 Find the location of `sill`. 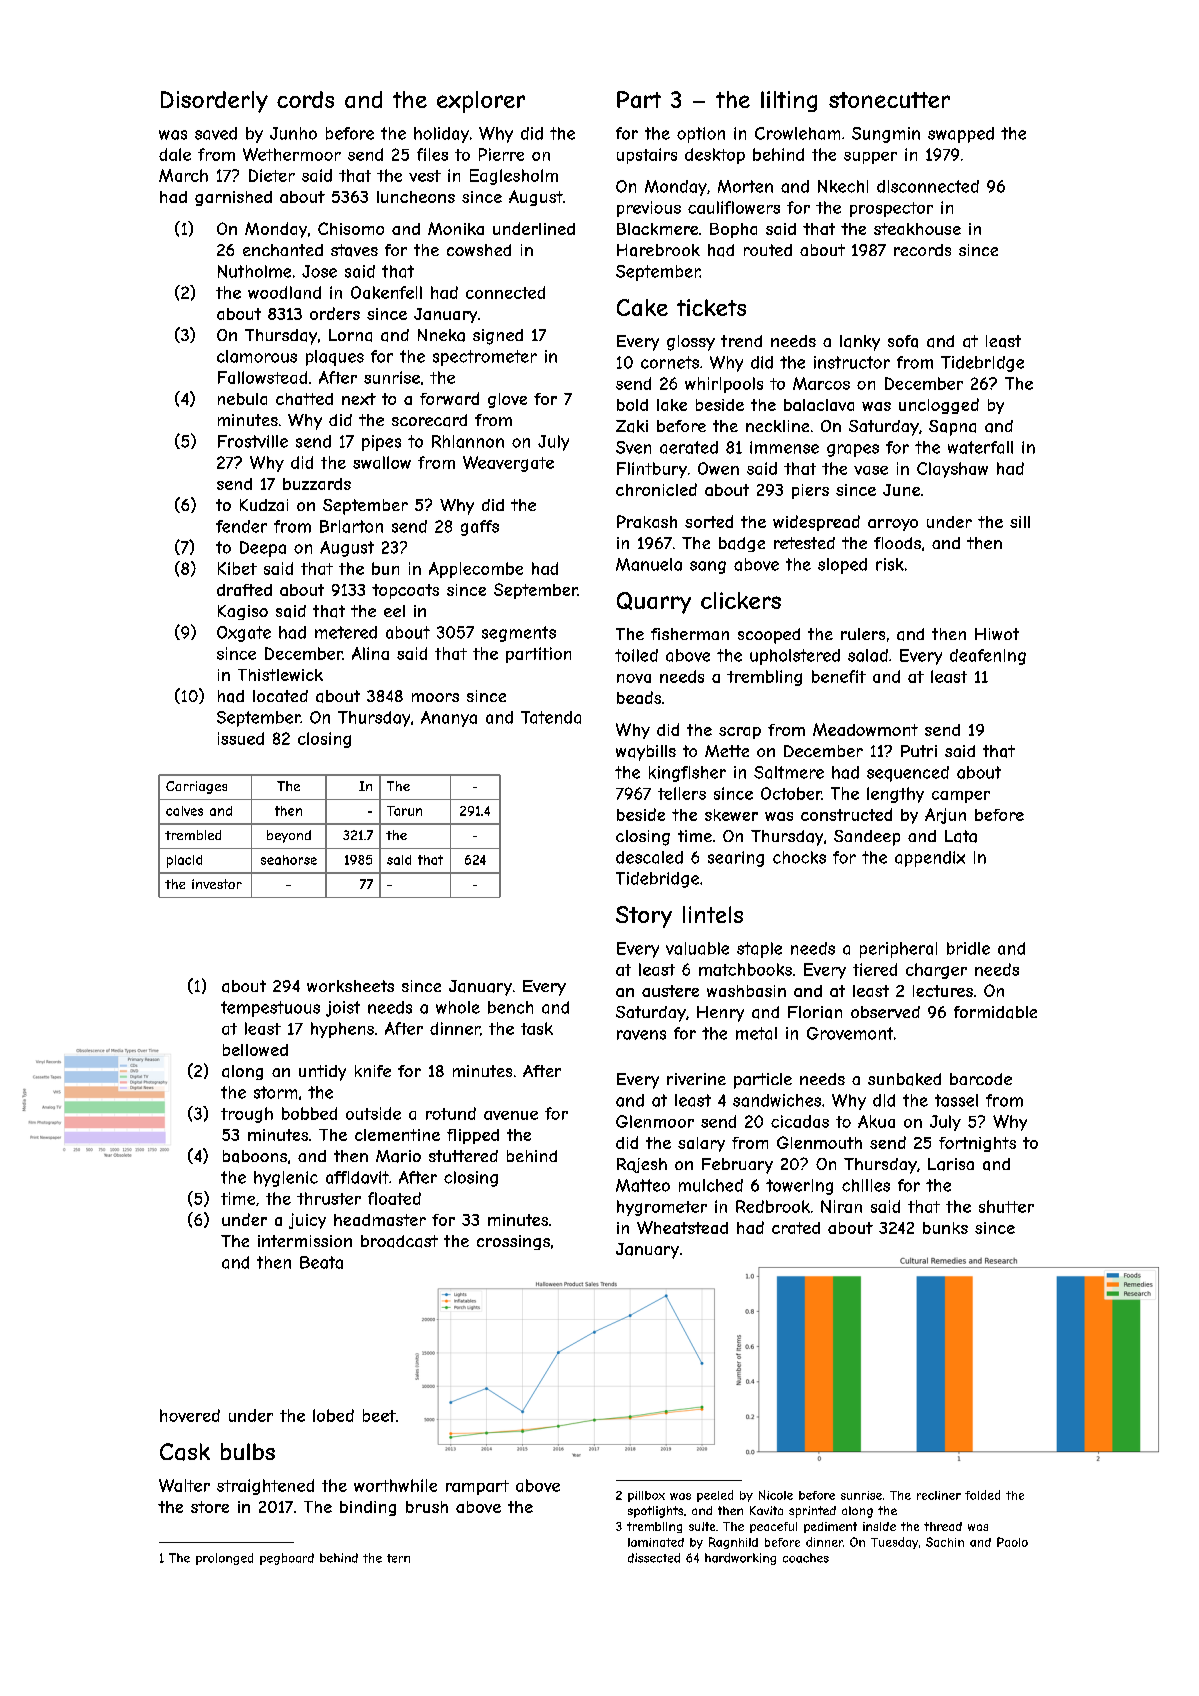

sill is located at coordinates (1020, 522).
